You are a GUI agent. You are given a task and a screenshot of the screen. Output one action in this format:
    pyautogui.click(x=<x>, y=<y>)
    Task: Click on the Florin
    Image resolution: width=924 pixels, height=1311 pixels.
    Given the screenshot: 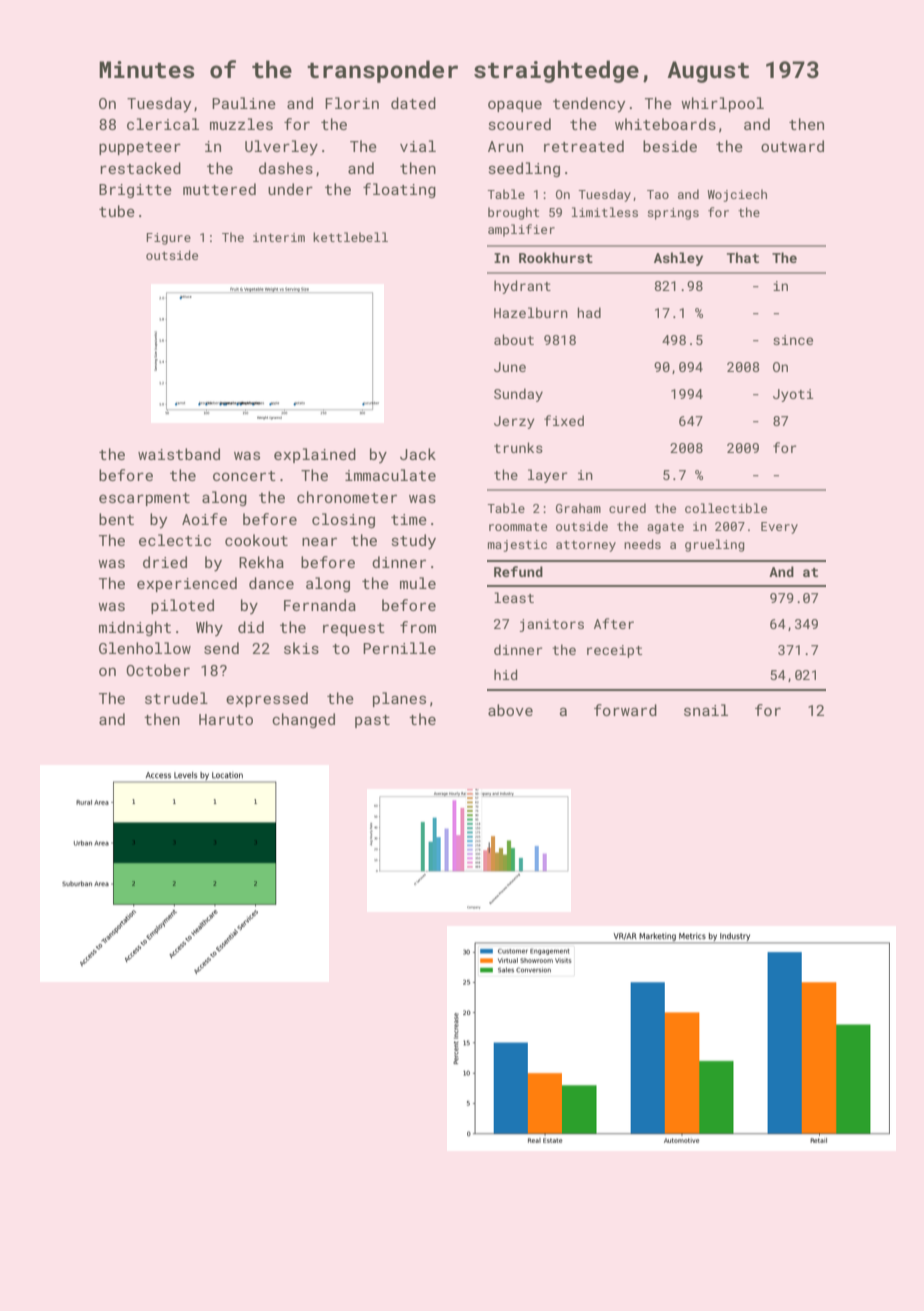 What is the action you would take?
    pyautogui.click(x=352, y=103)
